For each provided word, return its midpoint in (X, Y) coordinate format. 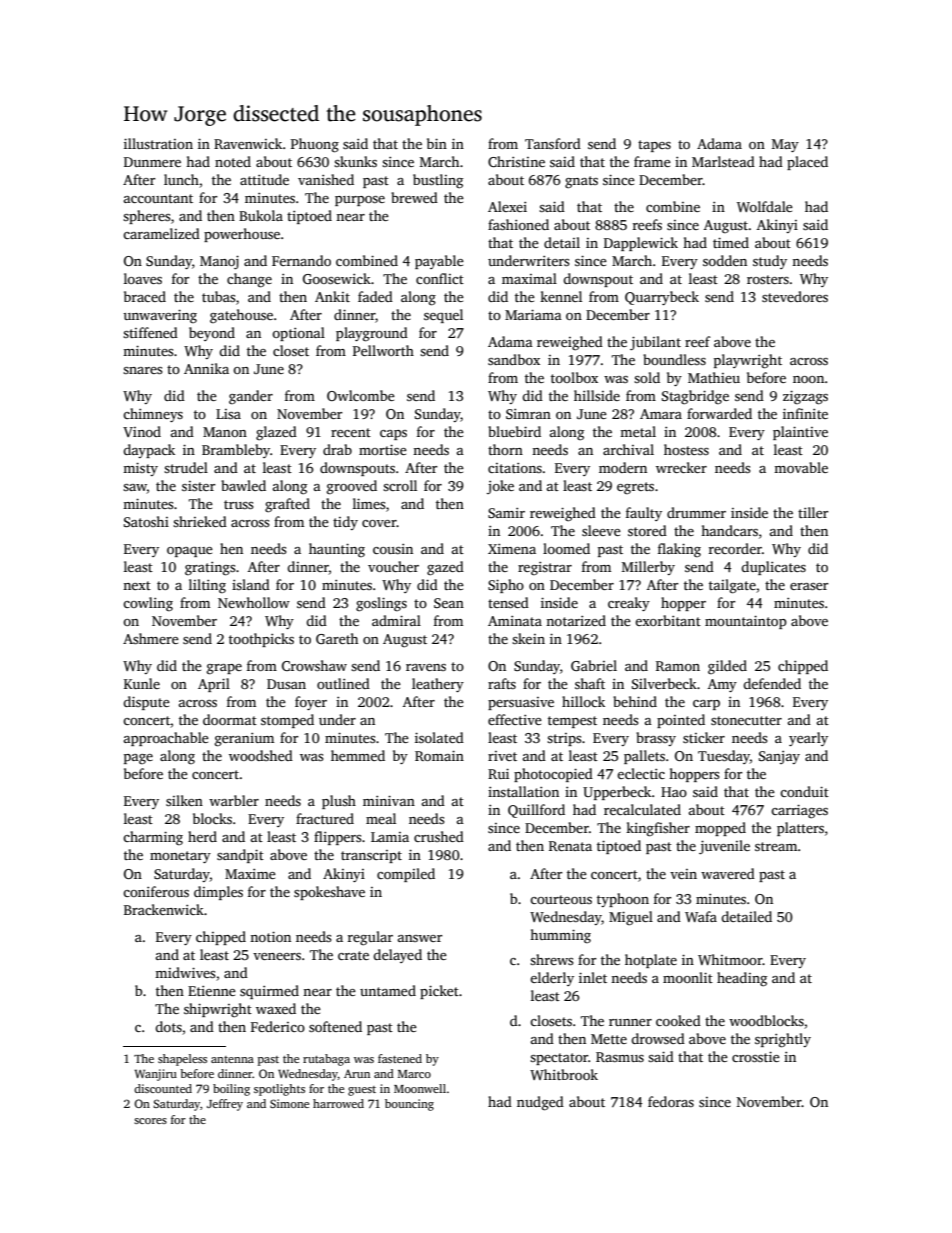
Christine (516, 161)
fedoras (671, 1101)
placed (807, 163)
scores (150, 1121)
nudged (540, 1103)
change (249, 280)
